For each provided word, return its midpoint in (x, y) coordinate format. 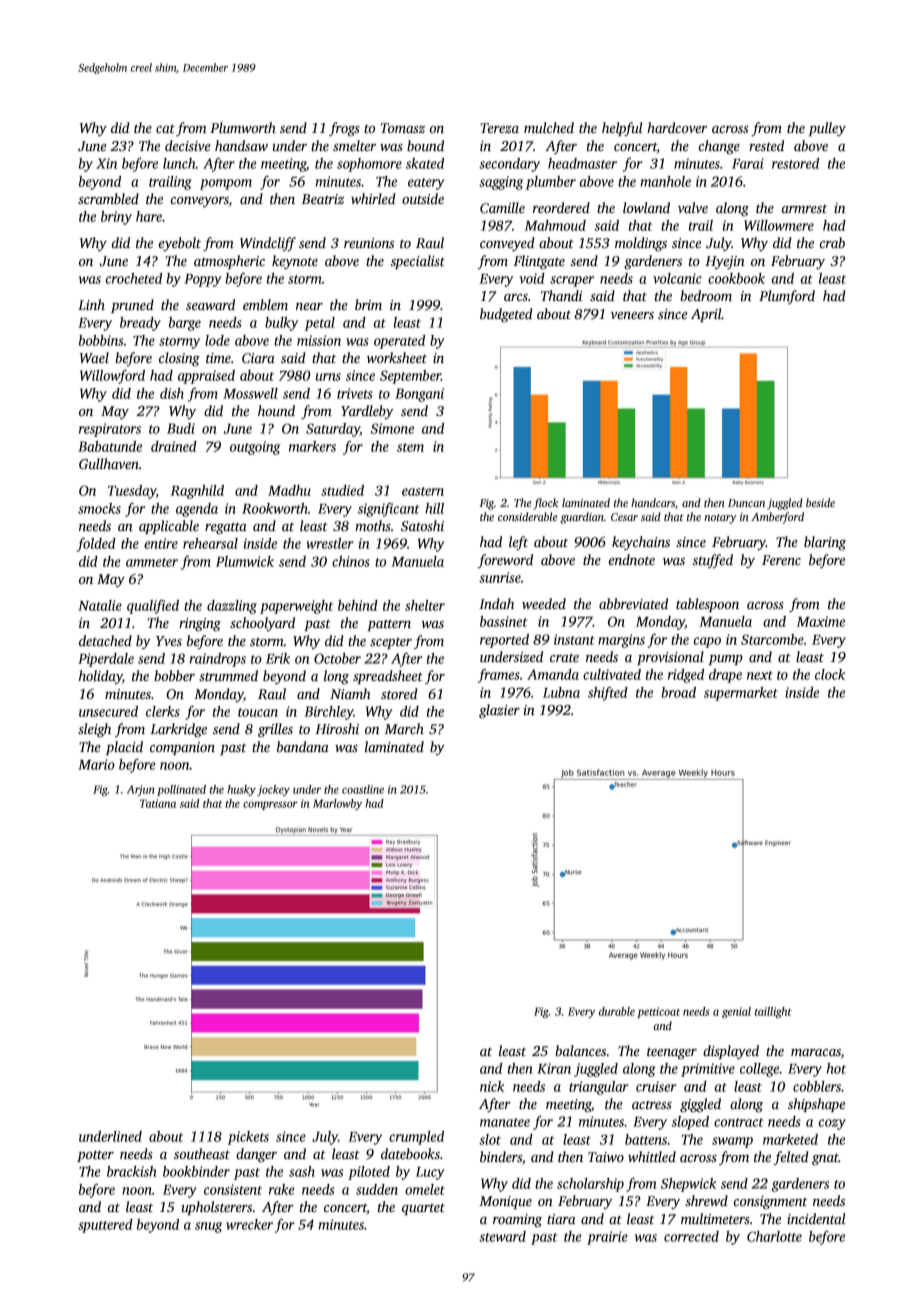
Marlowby (337, 804)
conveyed (507, 244)
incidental (816, 1218)
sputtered (105, 1226)
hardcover (677, 127)
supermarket (741, 694)
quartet (423, 1209)
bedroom (706, 295)
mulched (549, 127)
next (760, 675)
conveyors (200, 202)
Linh (91, 304)
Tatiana (158, 803)
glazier (499, 711)
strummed (228, 675)
